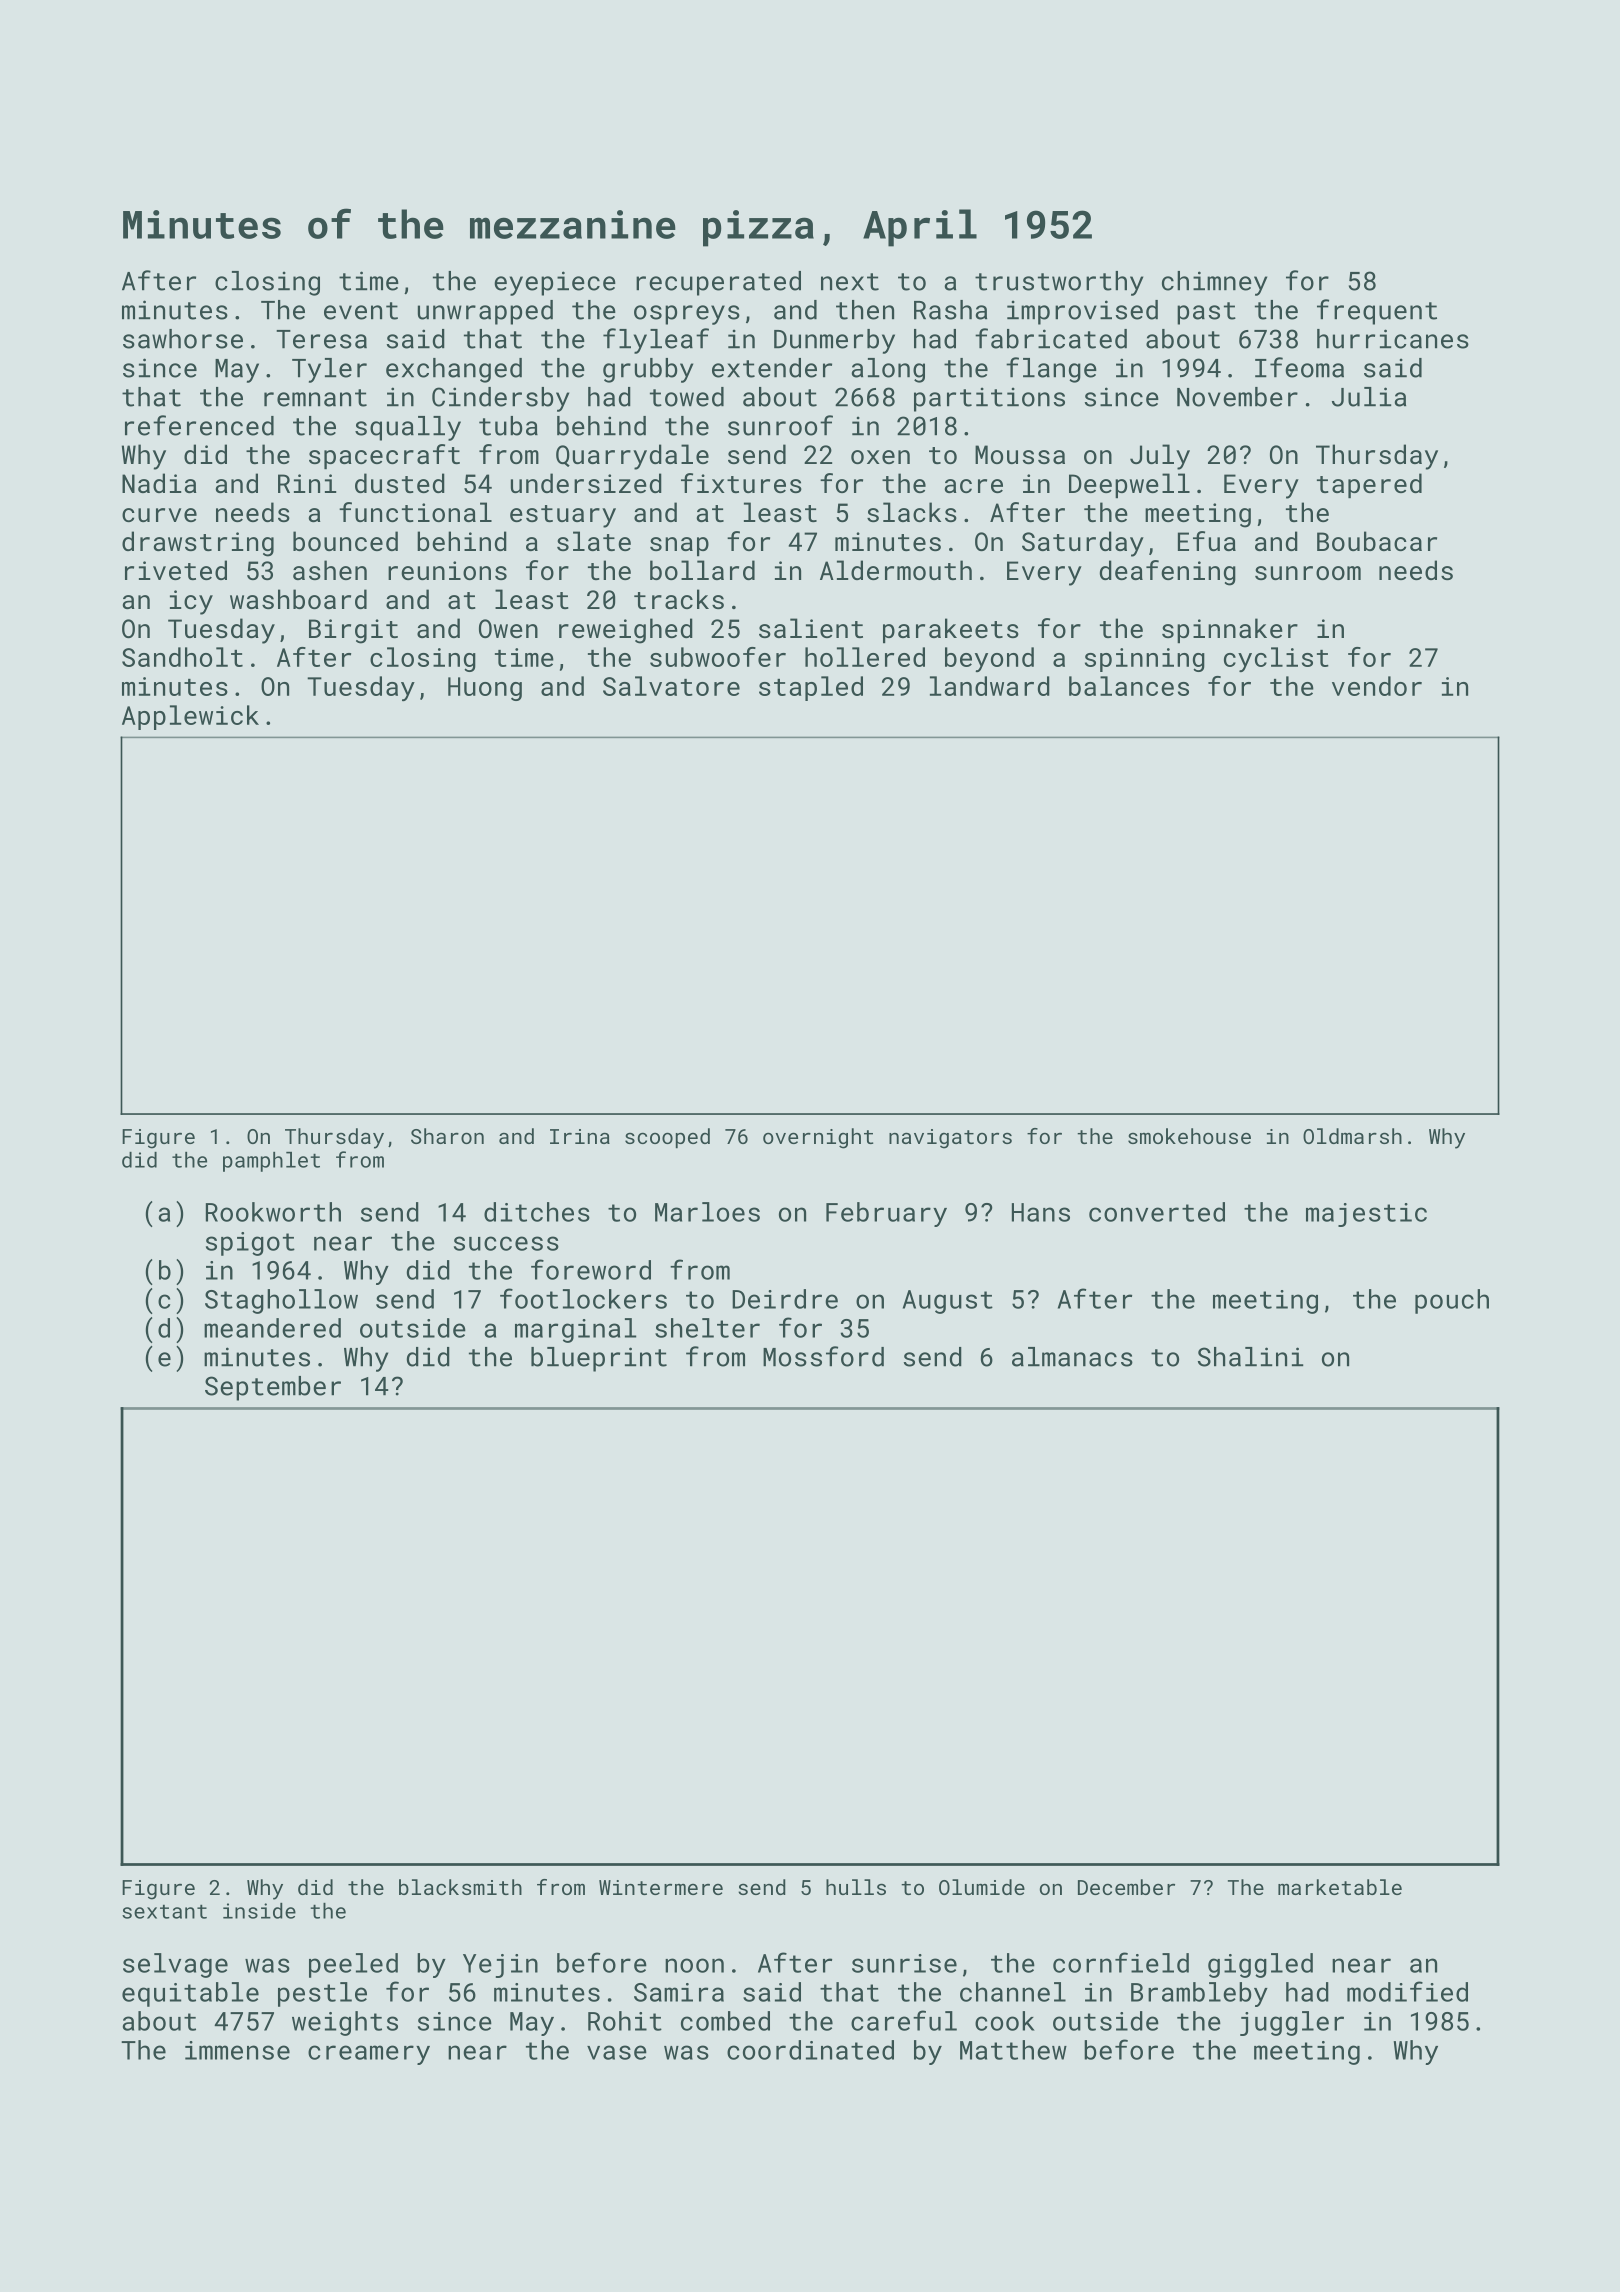  Describe the element at coordinates (460, 1887) in the screenshot. I see `blacksmith` at that location.
